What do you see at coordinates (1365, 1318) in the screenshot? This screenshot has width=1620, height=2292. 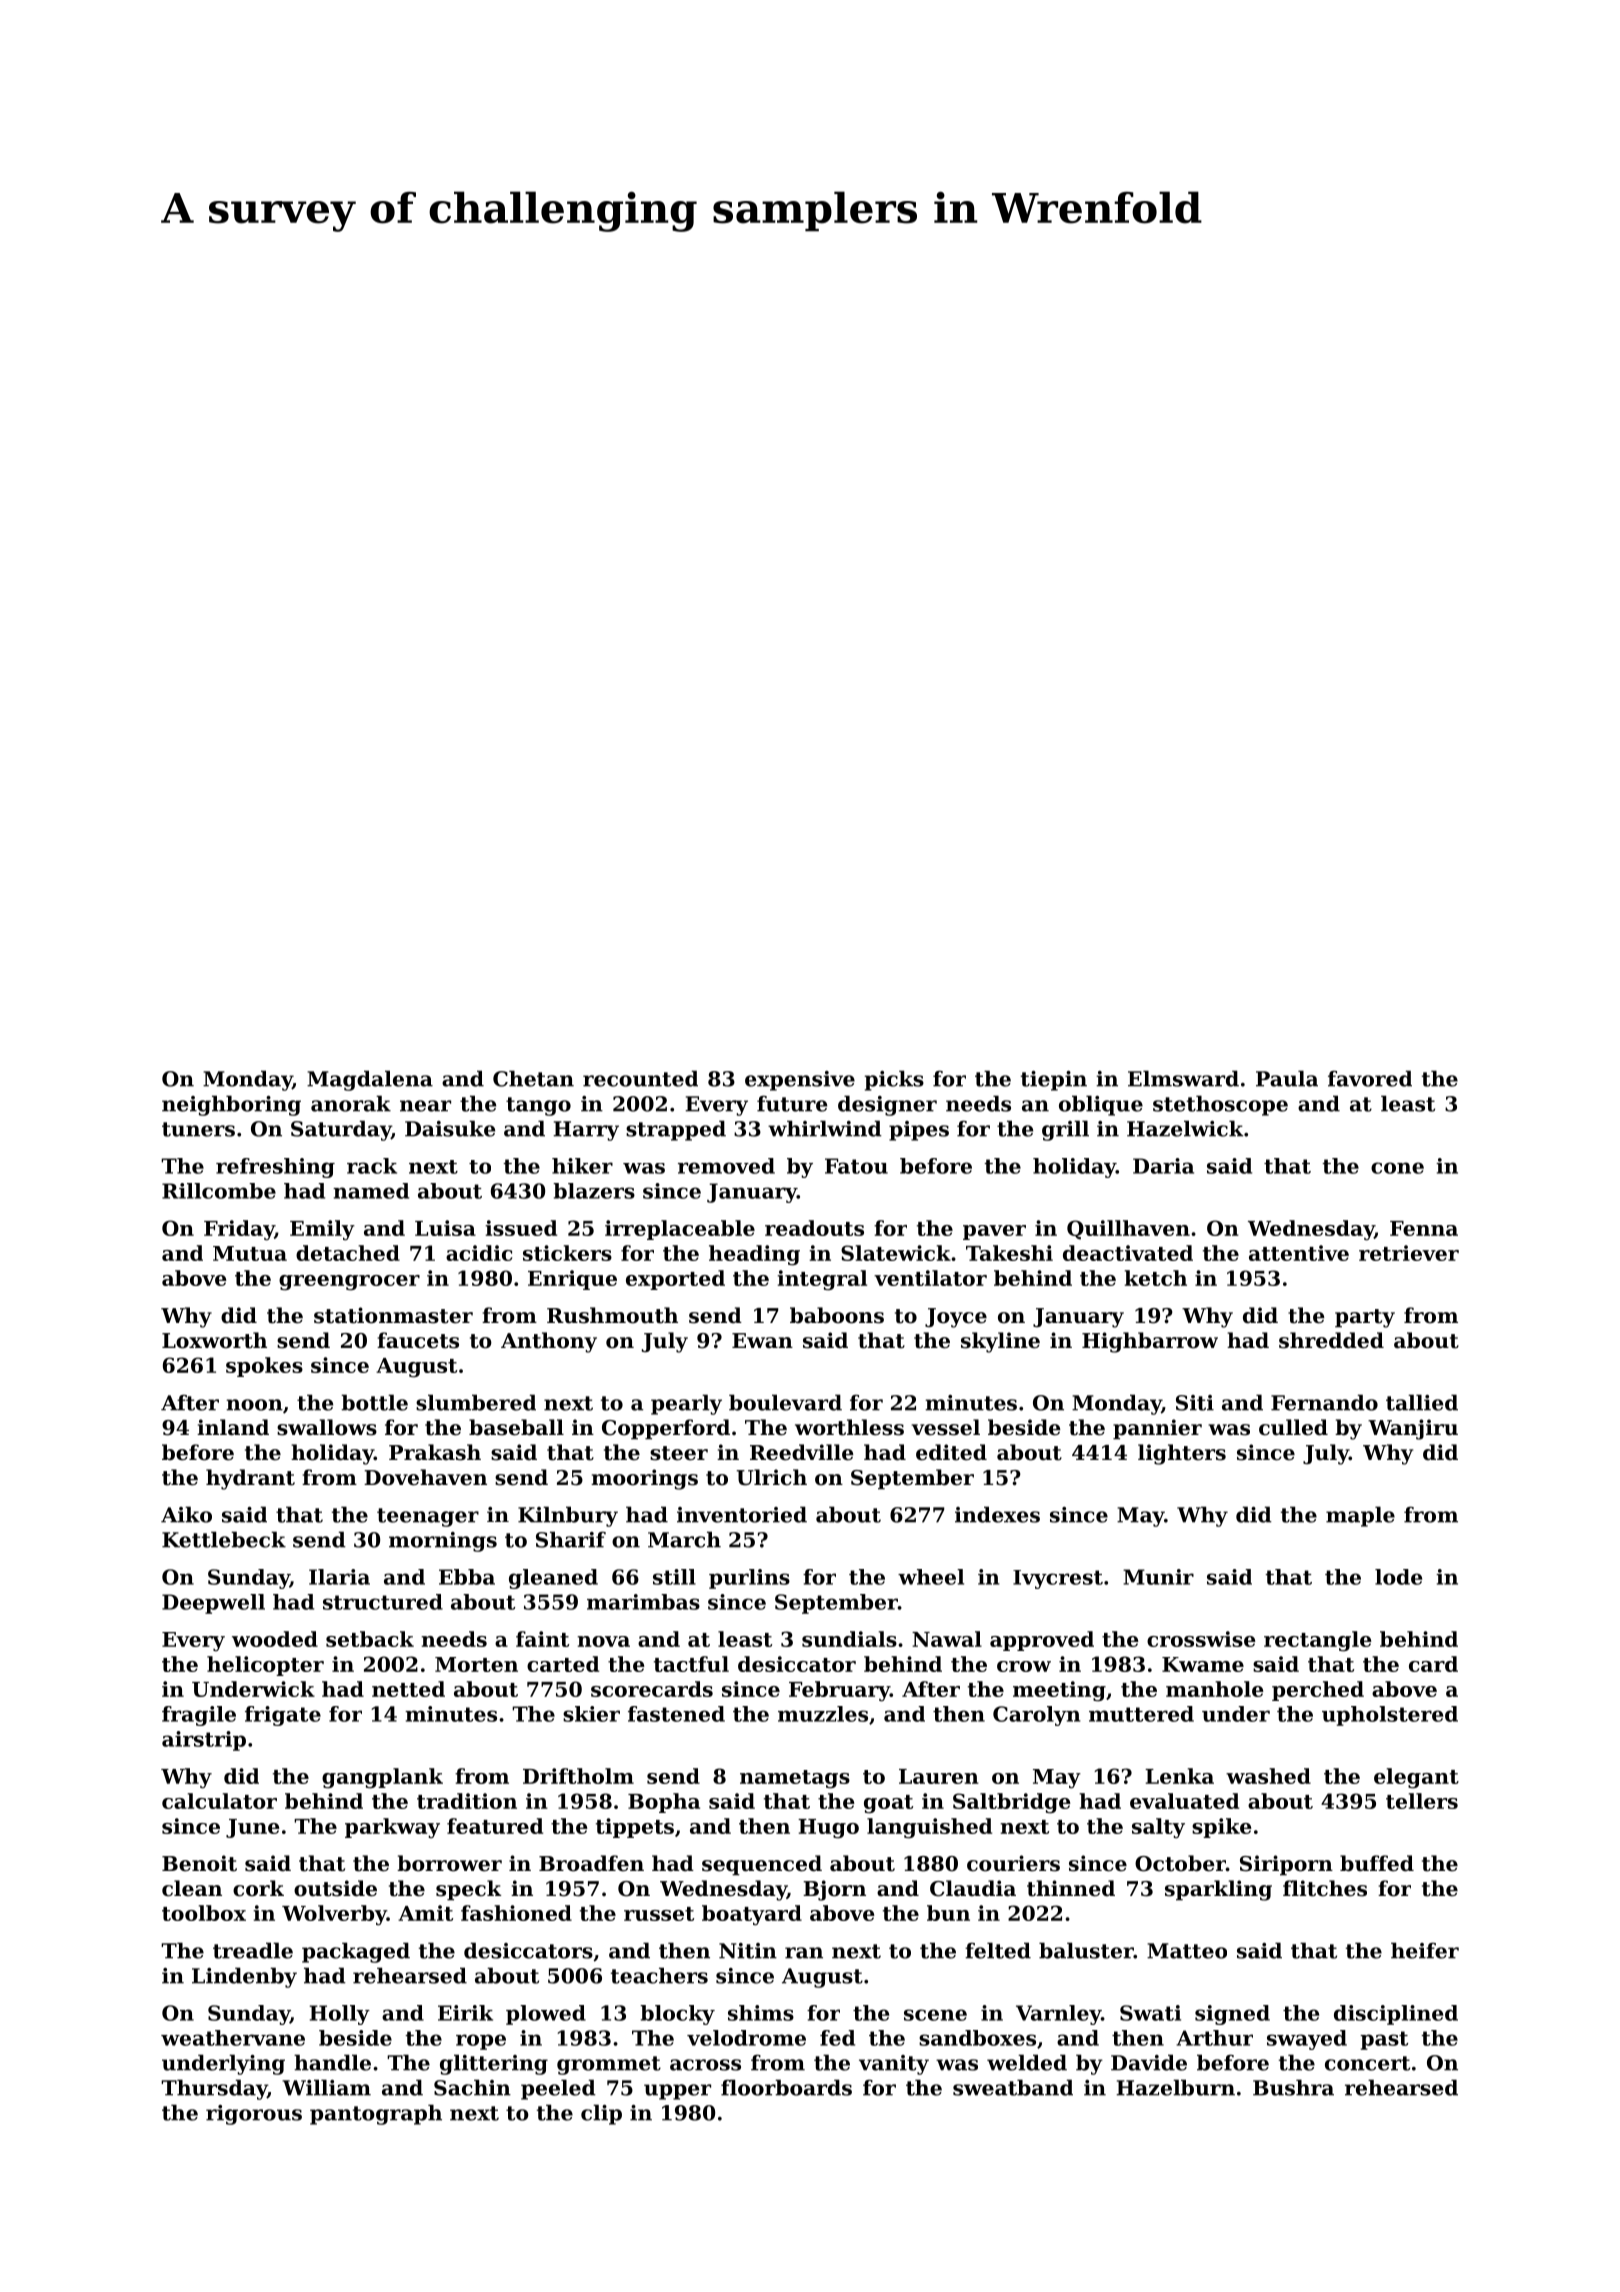 I see `party` at bounding box center [1365, 1318].
